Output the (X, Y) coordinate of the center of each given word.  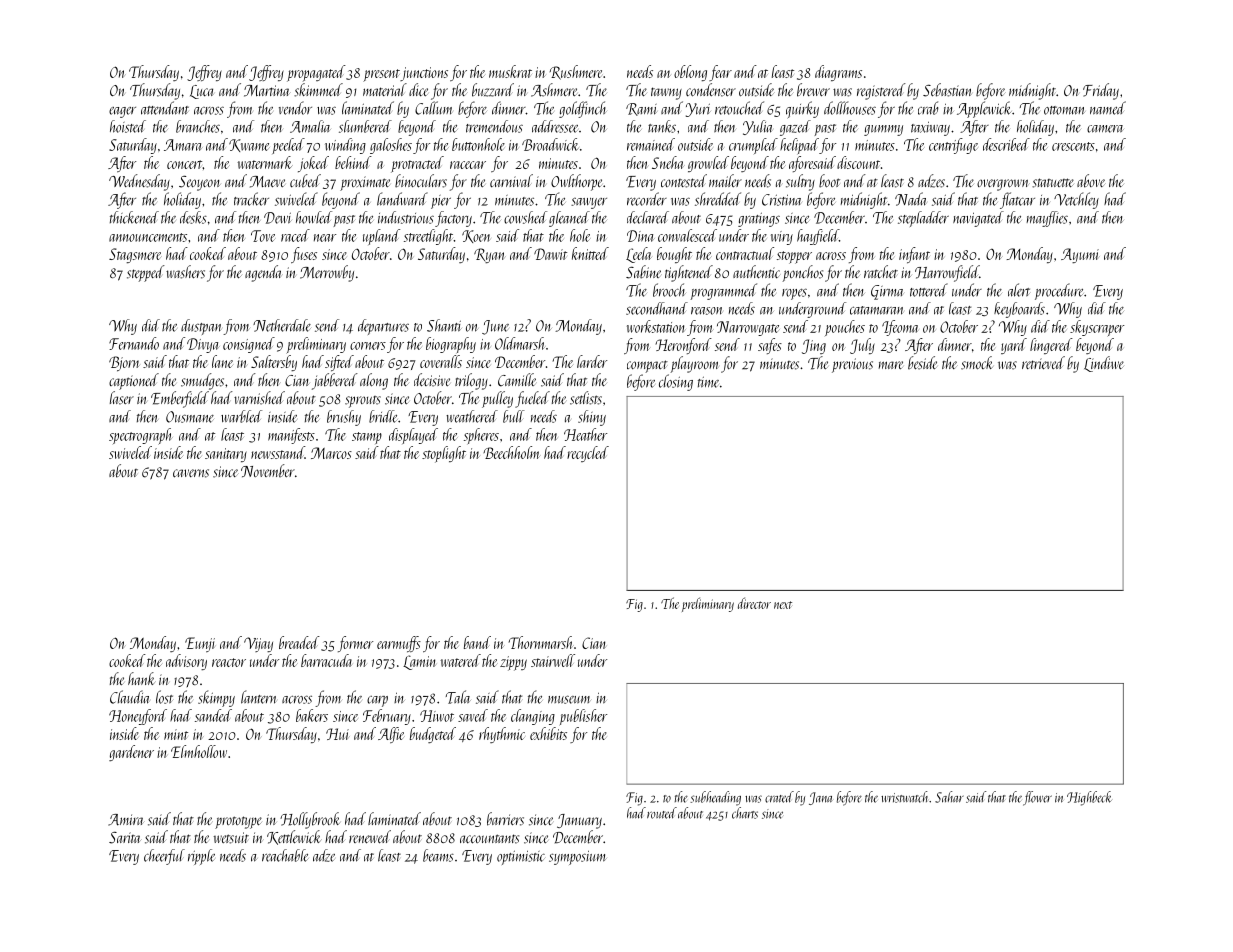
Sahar (949, 797)
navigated (978, 219)
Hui (338, 734)
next (783, 605)
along (374, 381)
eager (122, 112)
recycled (588, 454)
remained (651, 144)
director (754, 603)
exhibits (548, 733)
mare (891, 365)
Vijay (258, 644)
